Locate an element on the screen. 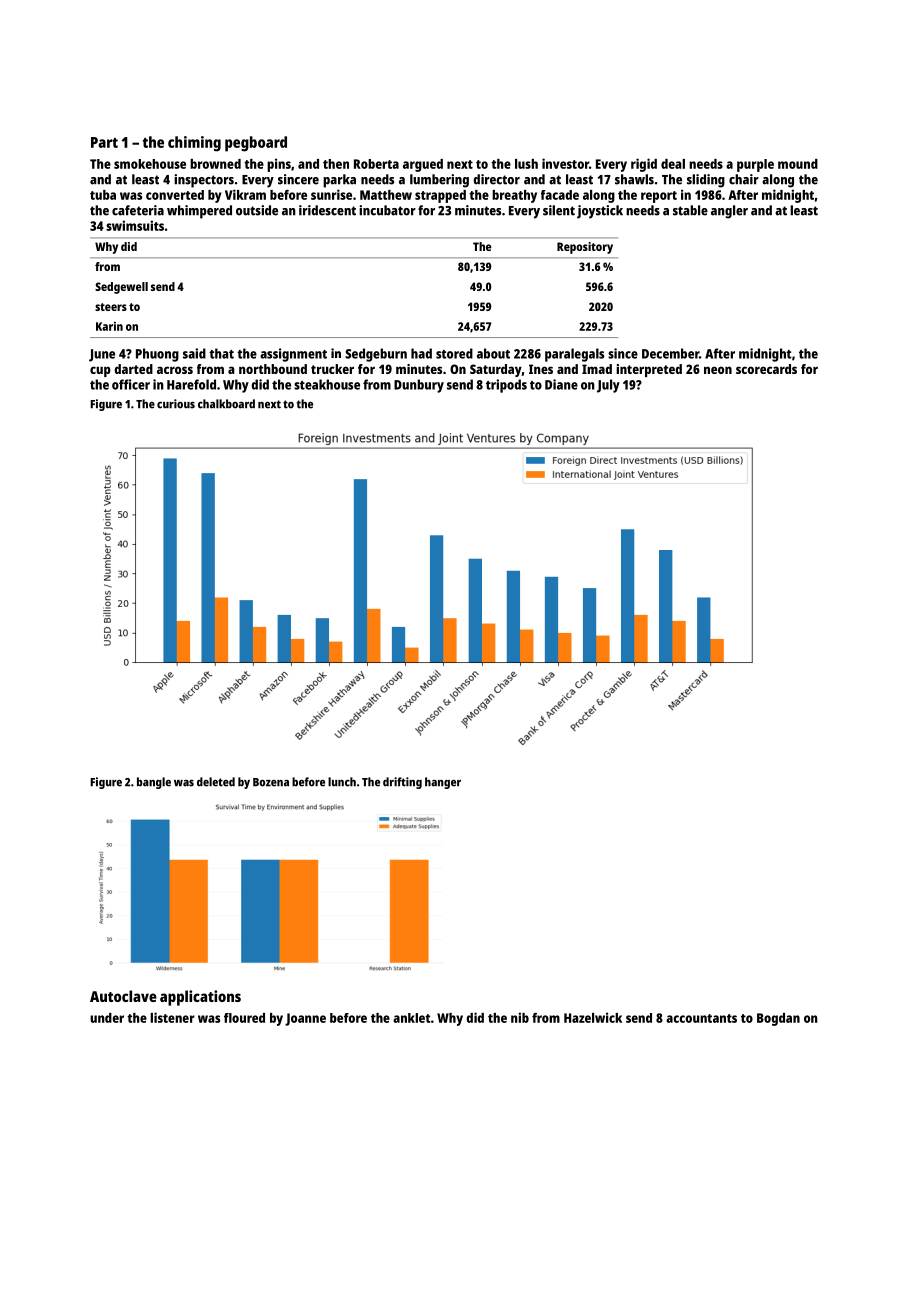 The image size is (908, 1316). outside is located at coordinates (257, 210).
